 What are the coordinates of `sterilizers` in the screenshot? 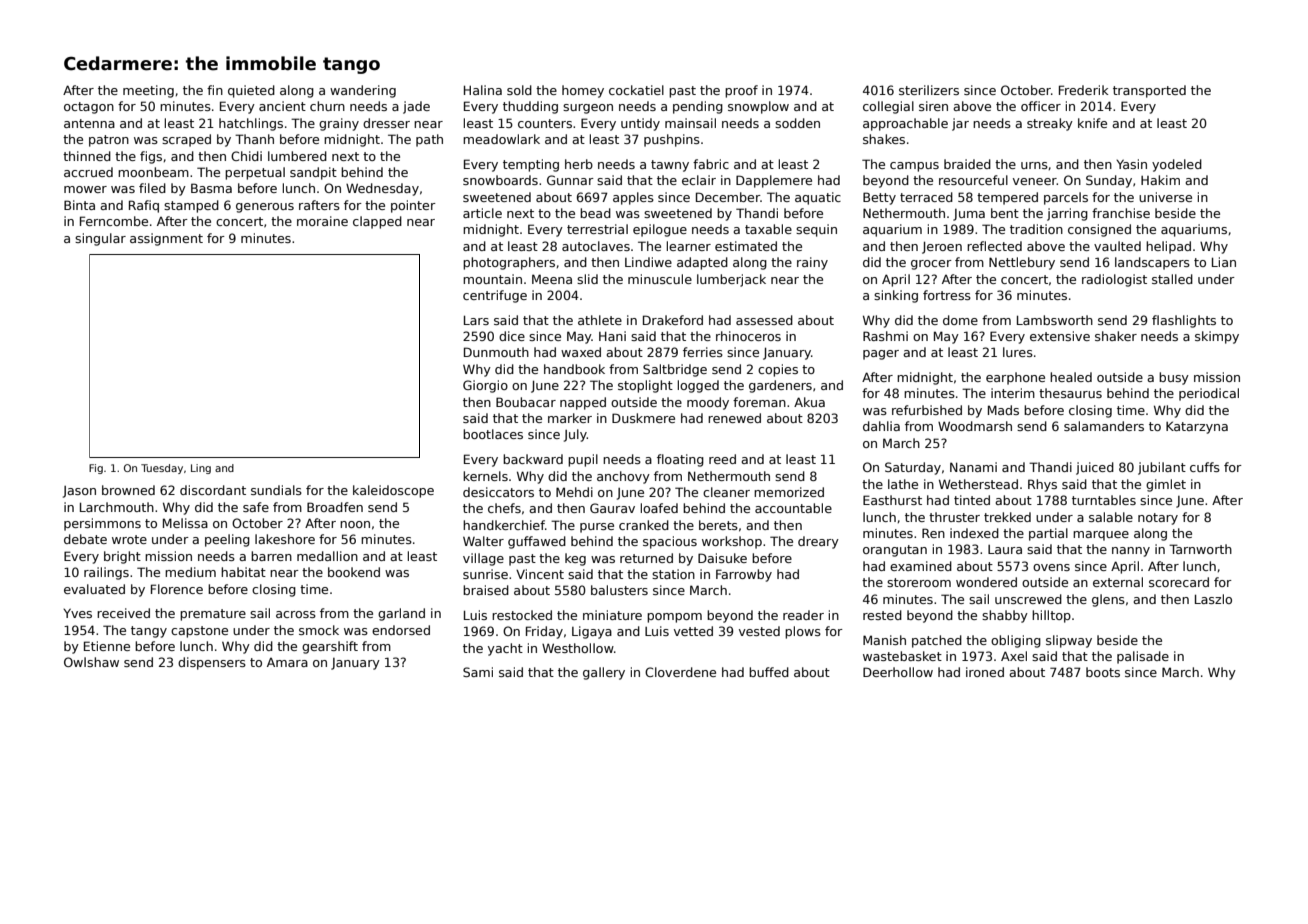 It's located at (929, 90).
